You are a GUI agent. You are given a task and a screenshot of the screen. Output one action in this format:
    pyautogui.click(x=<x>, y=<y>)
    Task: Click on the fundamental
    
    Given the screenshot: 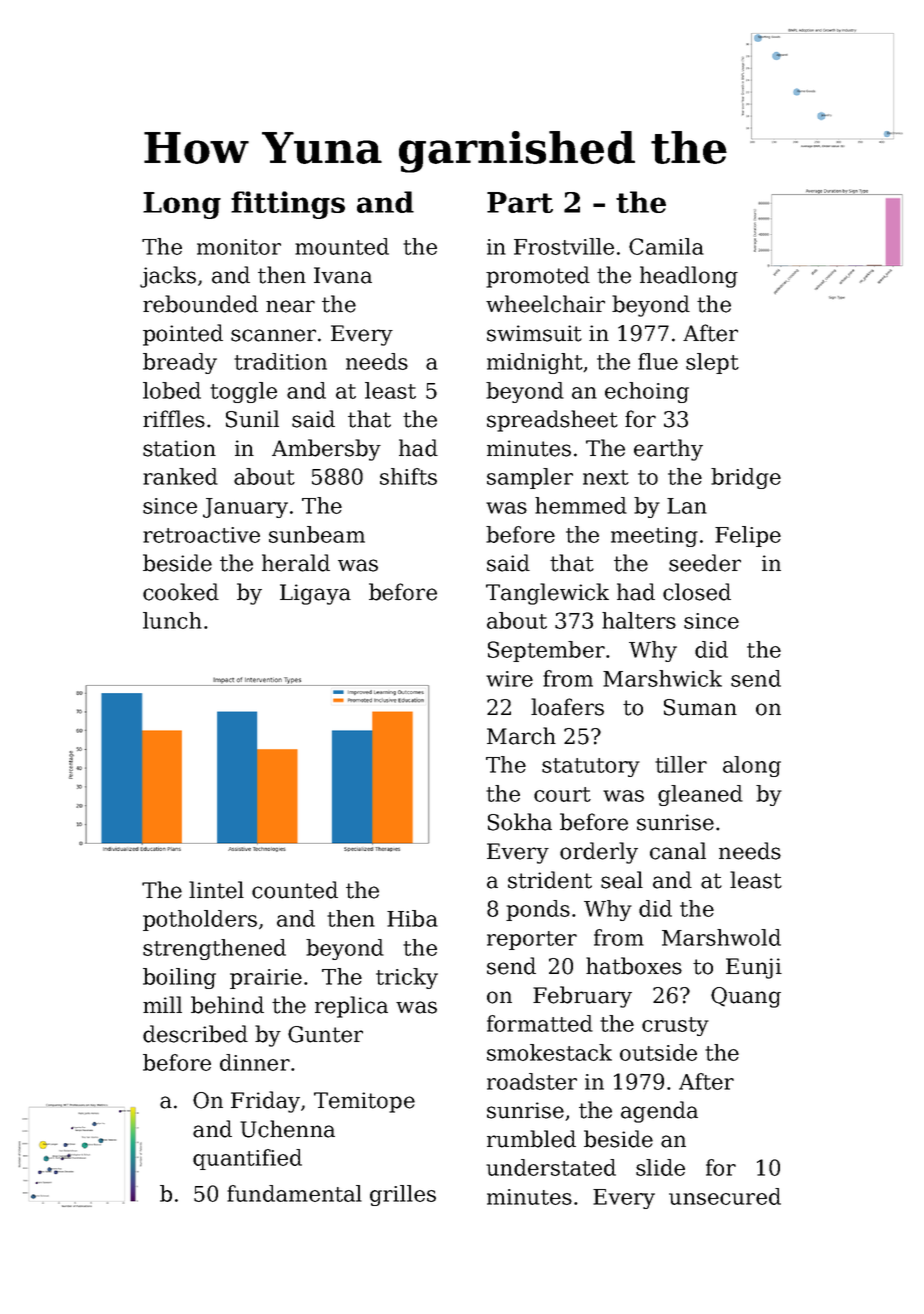 What is the action you would take?
    pyautogui.click(x=294, y=1193)
